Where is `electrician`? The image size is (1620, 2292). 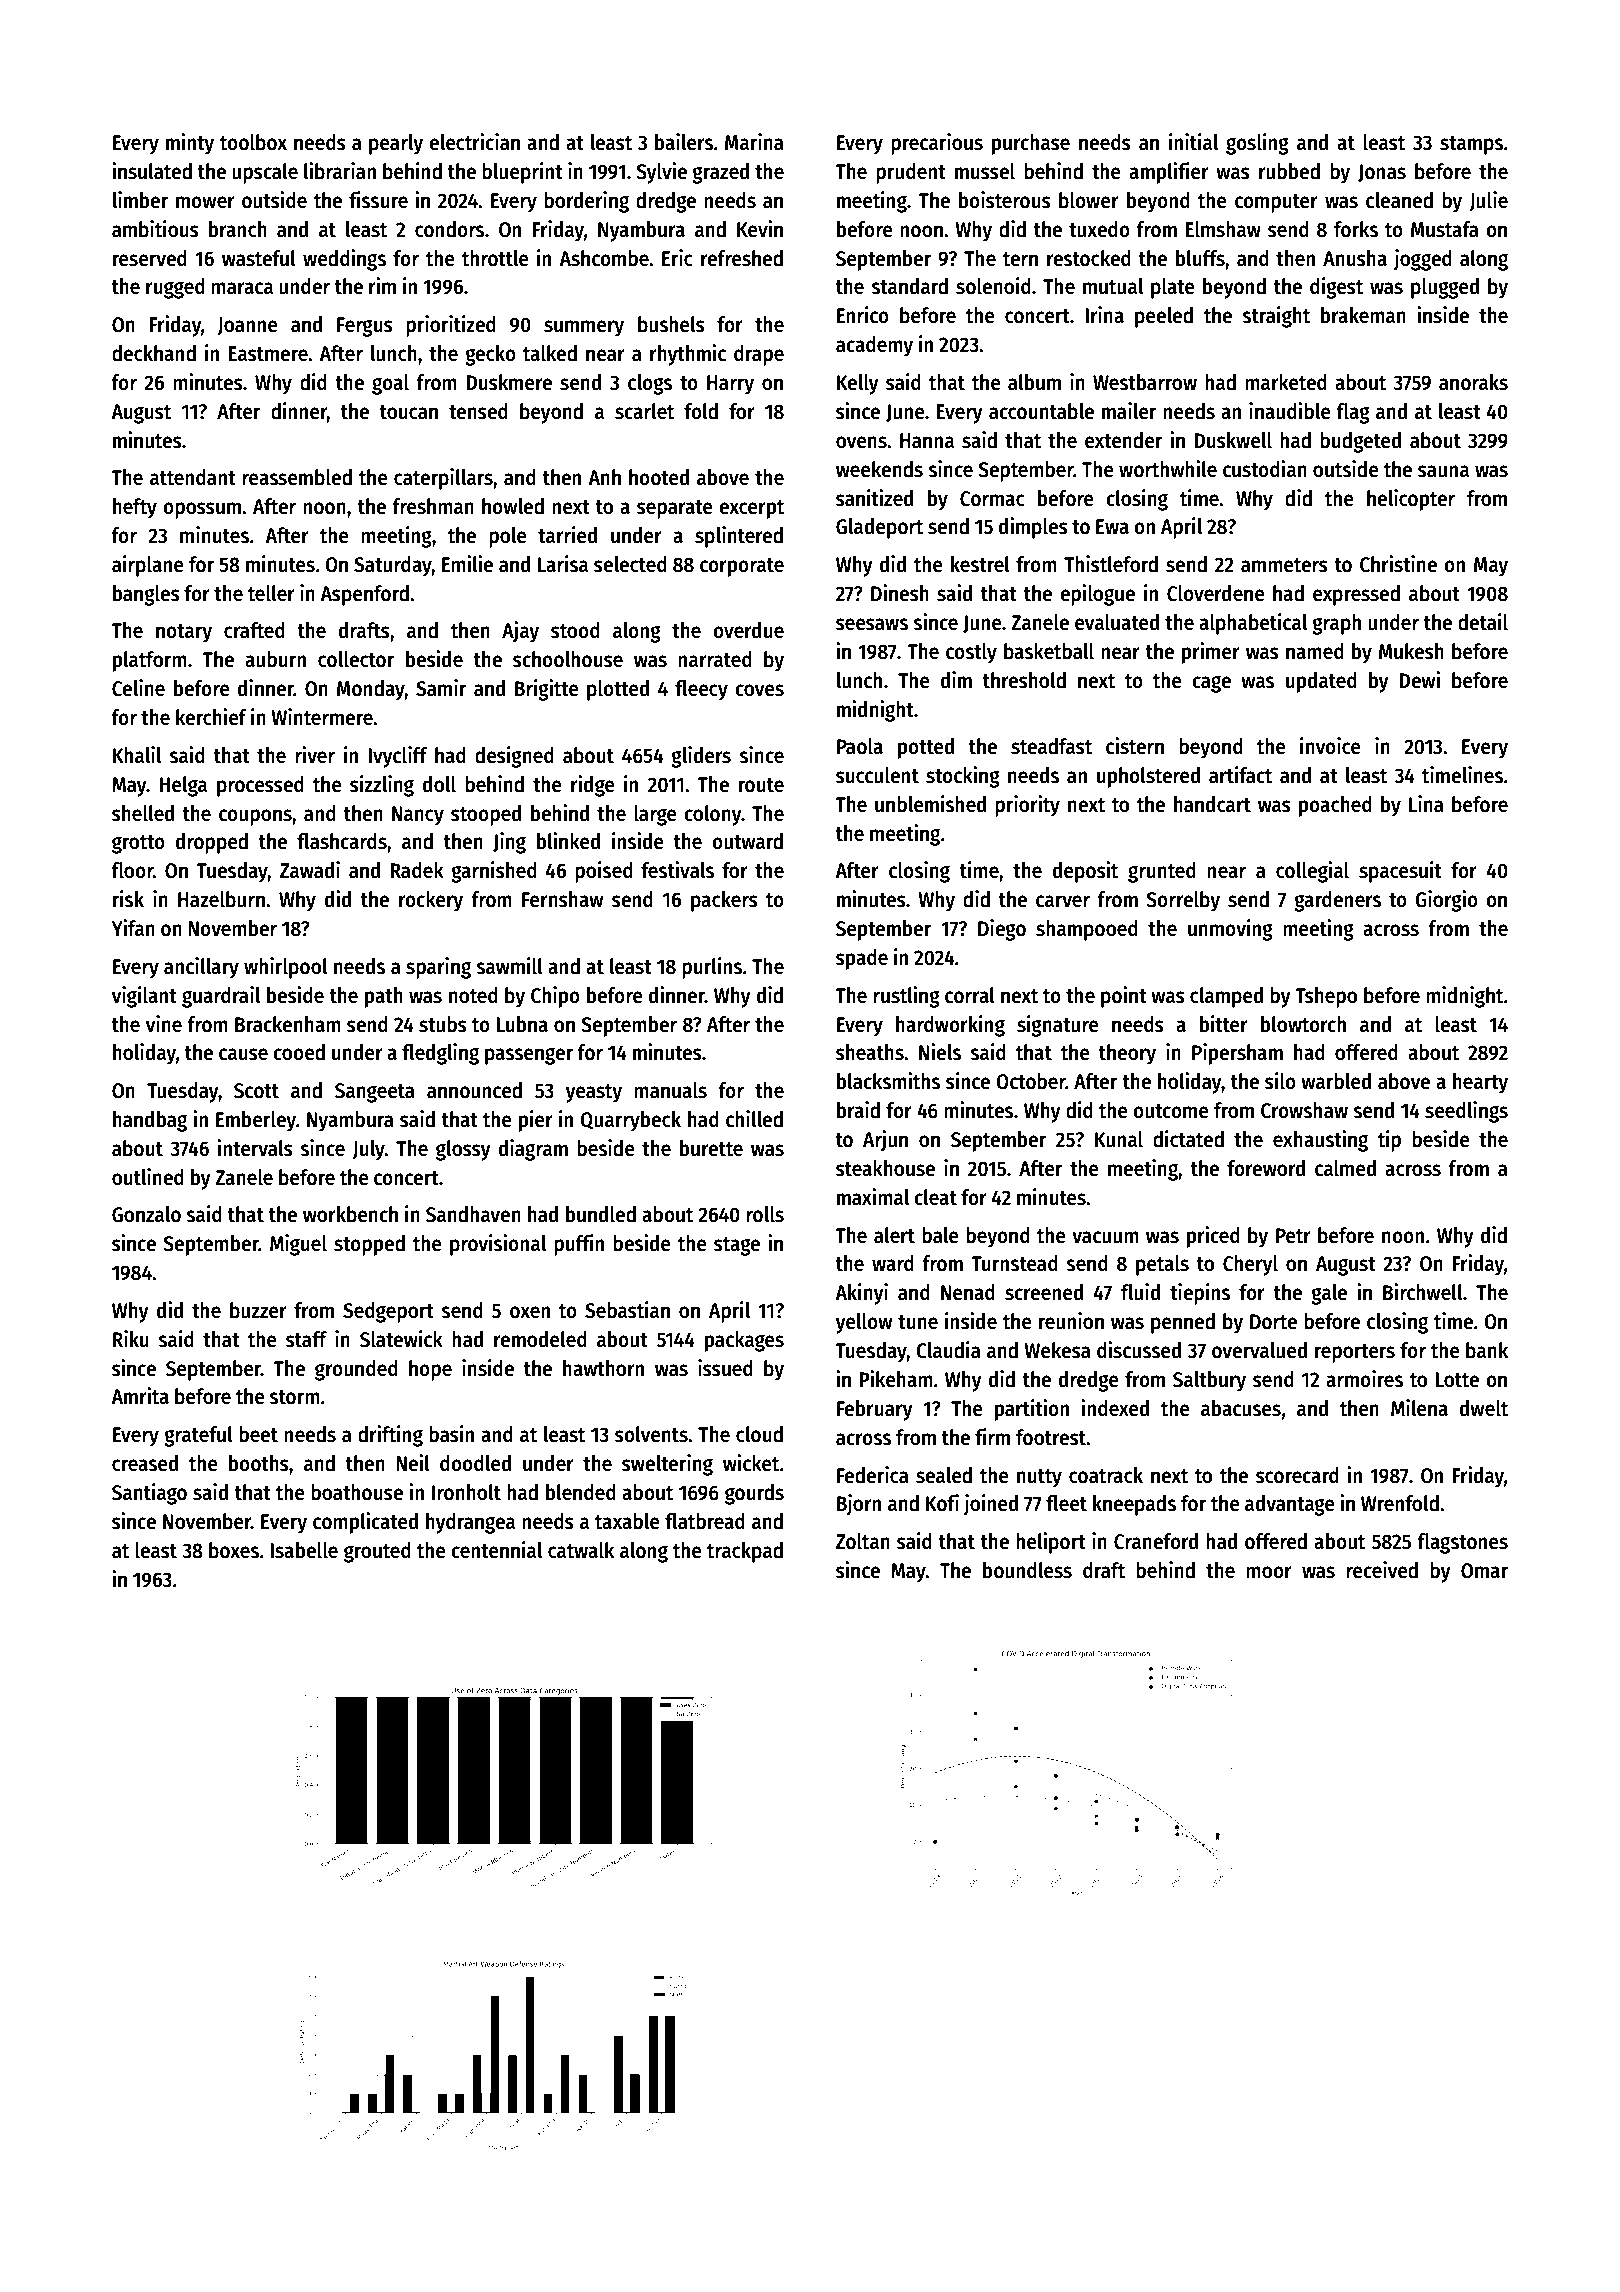 electrician is located at coordinates (474, 142).
